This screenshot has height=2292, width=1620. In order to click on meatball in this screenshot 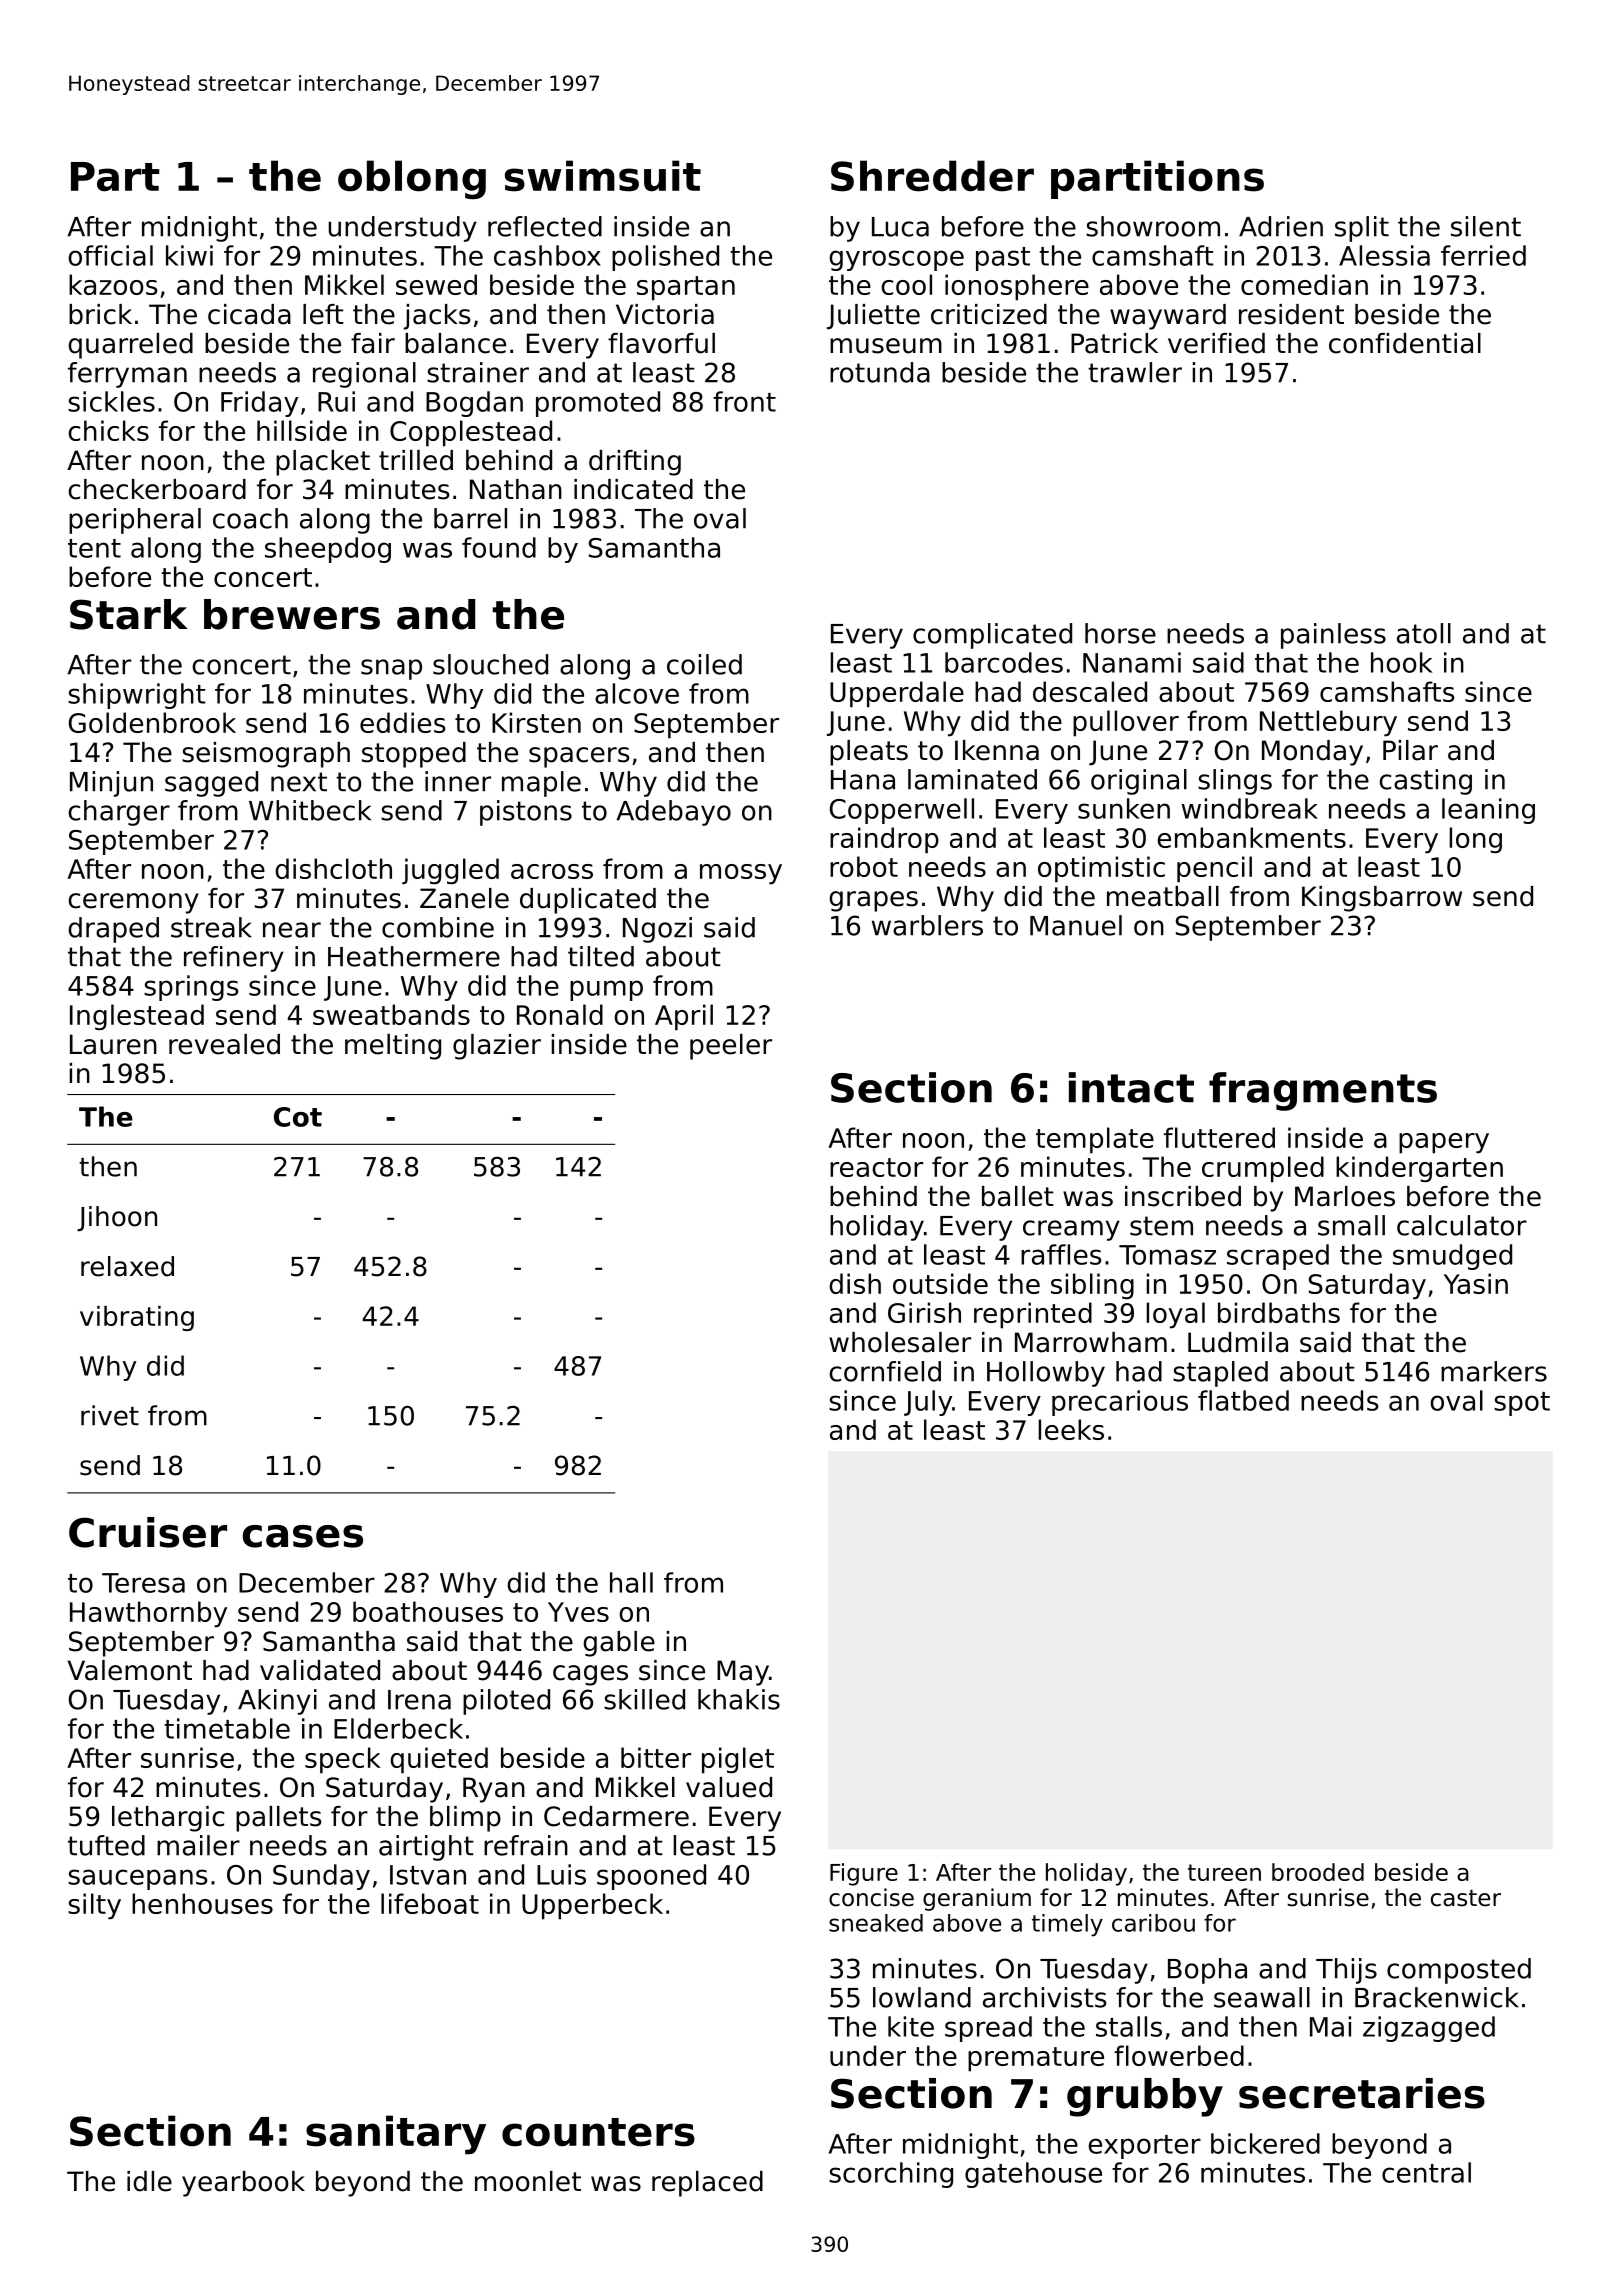, I will do `click(1163, 896)`.
